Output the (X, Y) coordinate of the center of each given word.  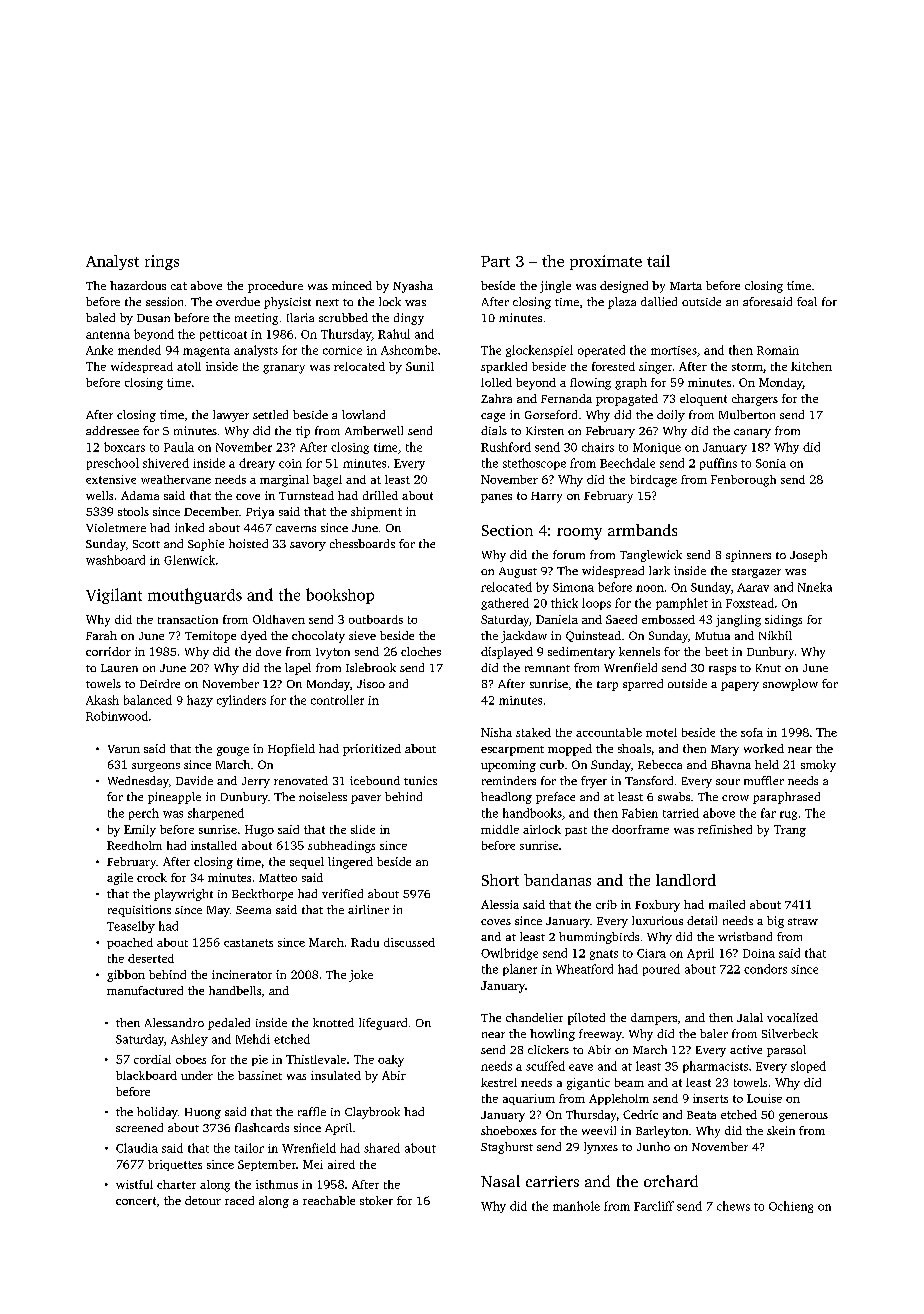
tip (303, 432)
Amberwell (374, 430)
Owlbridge (509, 954)
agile (120, 879)
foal (807, 301)
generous (803, 1117)
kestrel (499, 1082)
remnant (547, 668)
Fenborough (743, 481)
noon (650, 588)
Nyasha (413, 287)
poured (661, 970)
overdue (238, 301)
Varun (124, 749)
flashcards (262, 1127)
